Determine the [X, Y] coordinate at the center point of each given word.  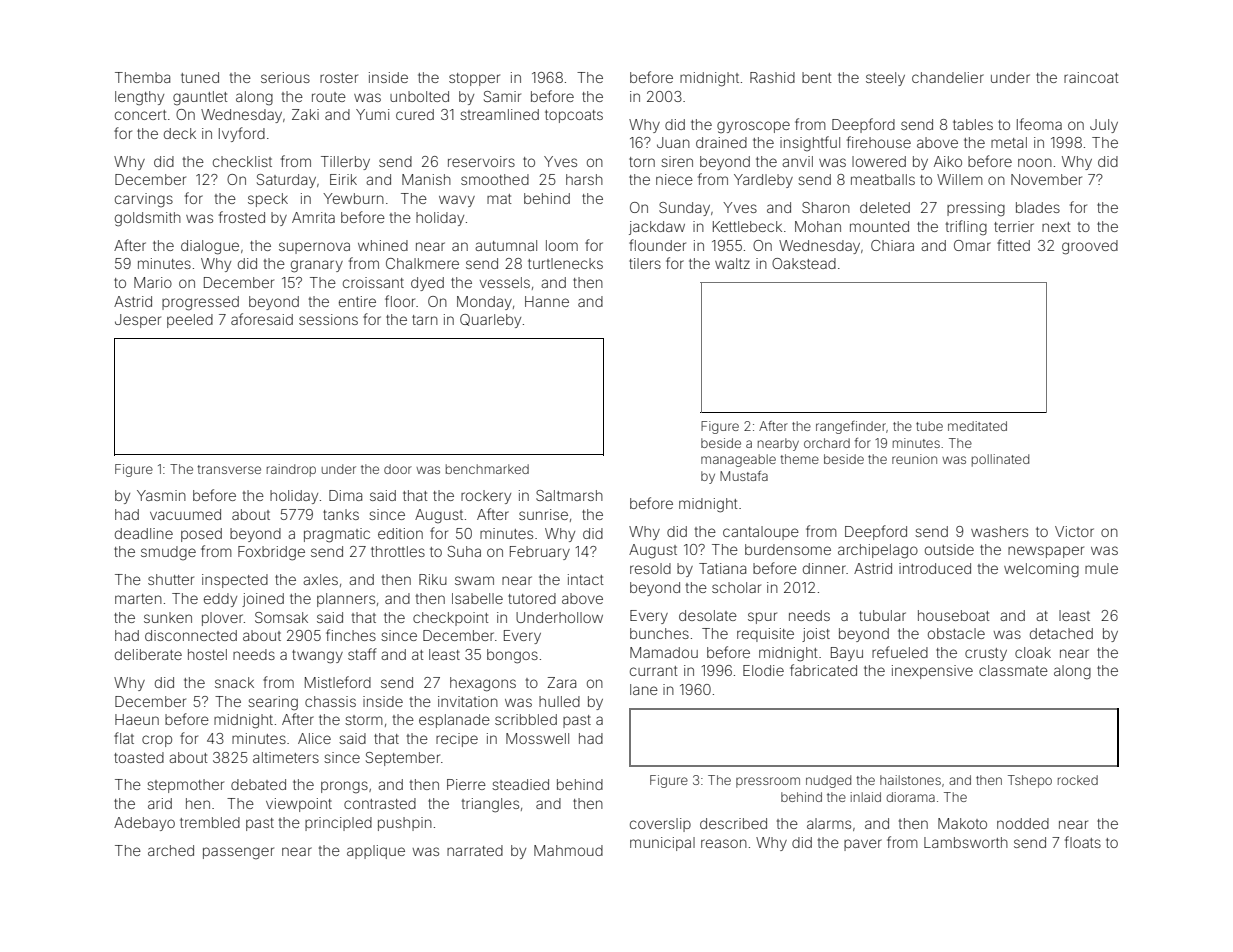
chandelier [948, 77]
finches [351, 635]
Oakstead [804, 263]
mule [1101, 568]
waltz [732, 263]
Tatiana [722, 568]
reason [724, 843]
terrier [1014, 226]
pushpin [405, 824]
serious [285, 77]
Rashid [772, 77]
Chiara [892, 245]
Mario [153, 282]
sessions [328, 319]
